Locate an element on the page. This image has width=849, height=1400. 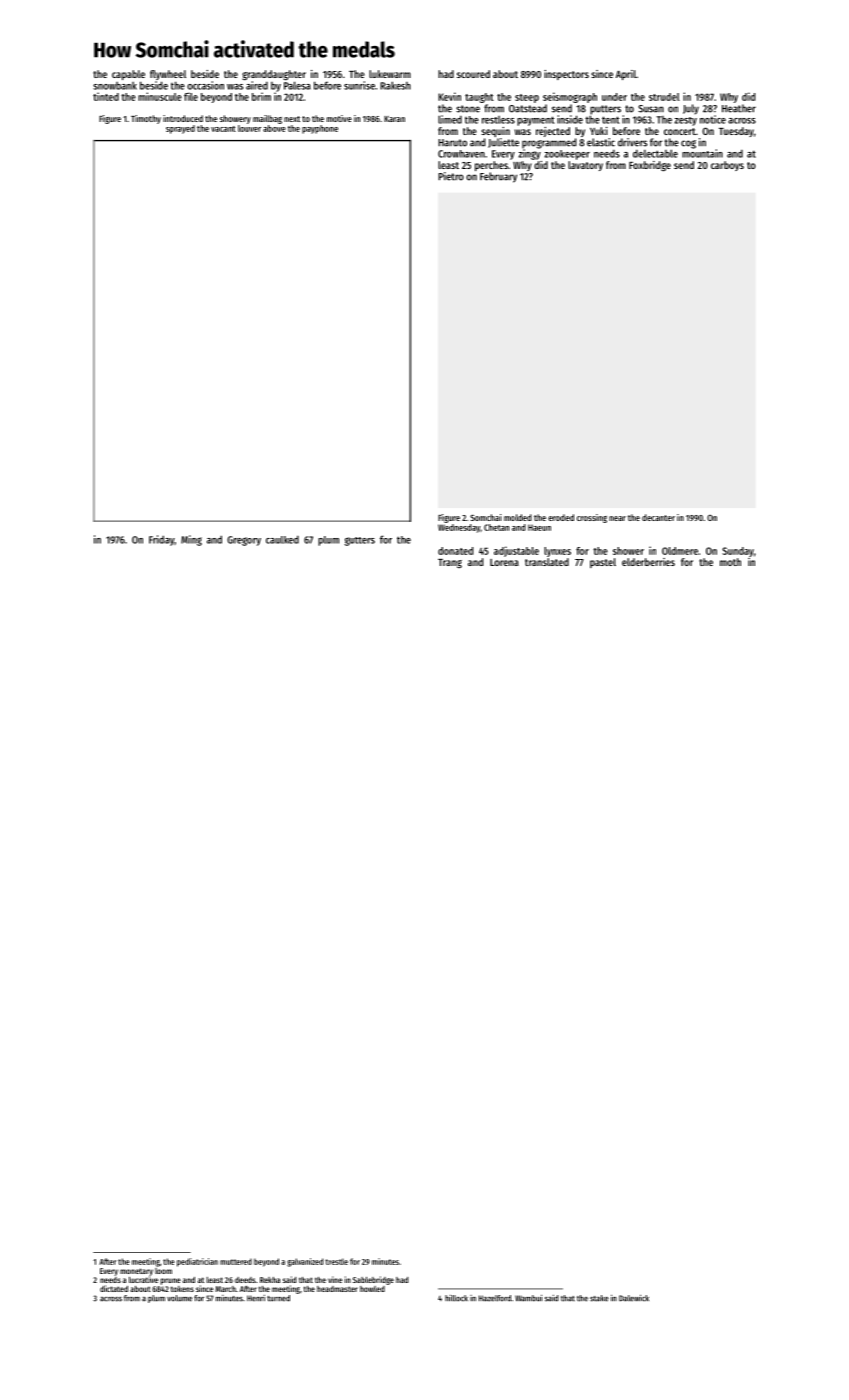
Pietro is located at coordinates (451, 176).
